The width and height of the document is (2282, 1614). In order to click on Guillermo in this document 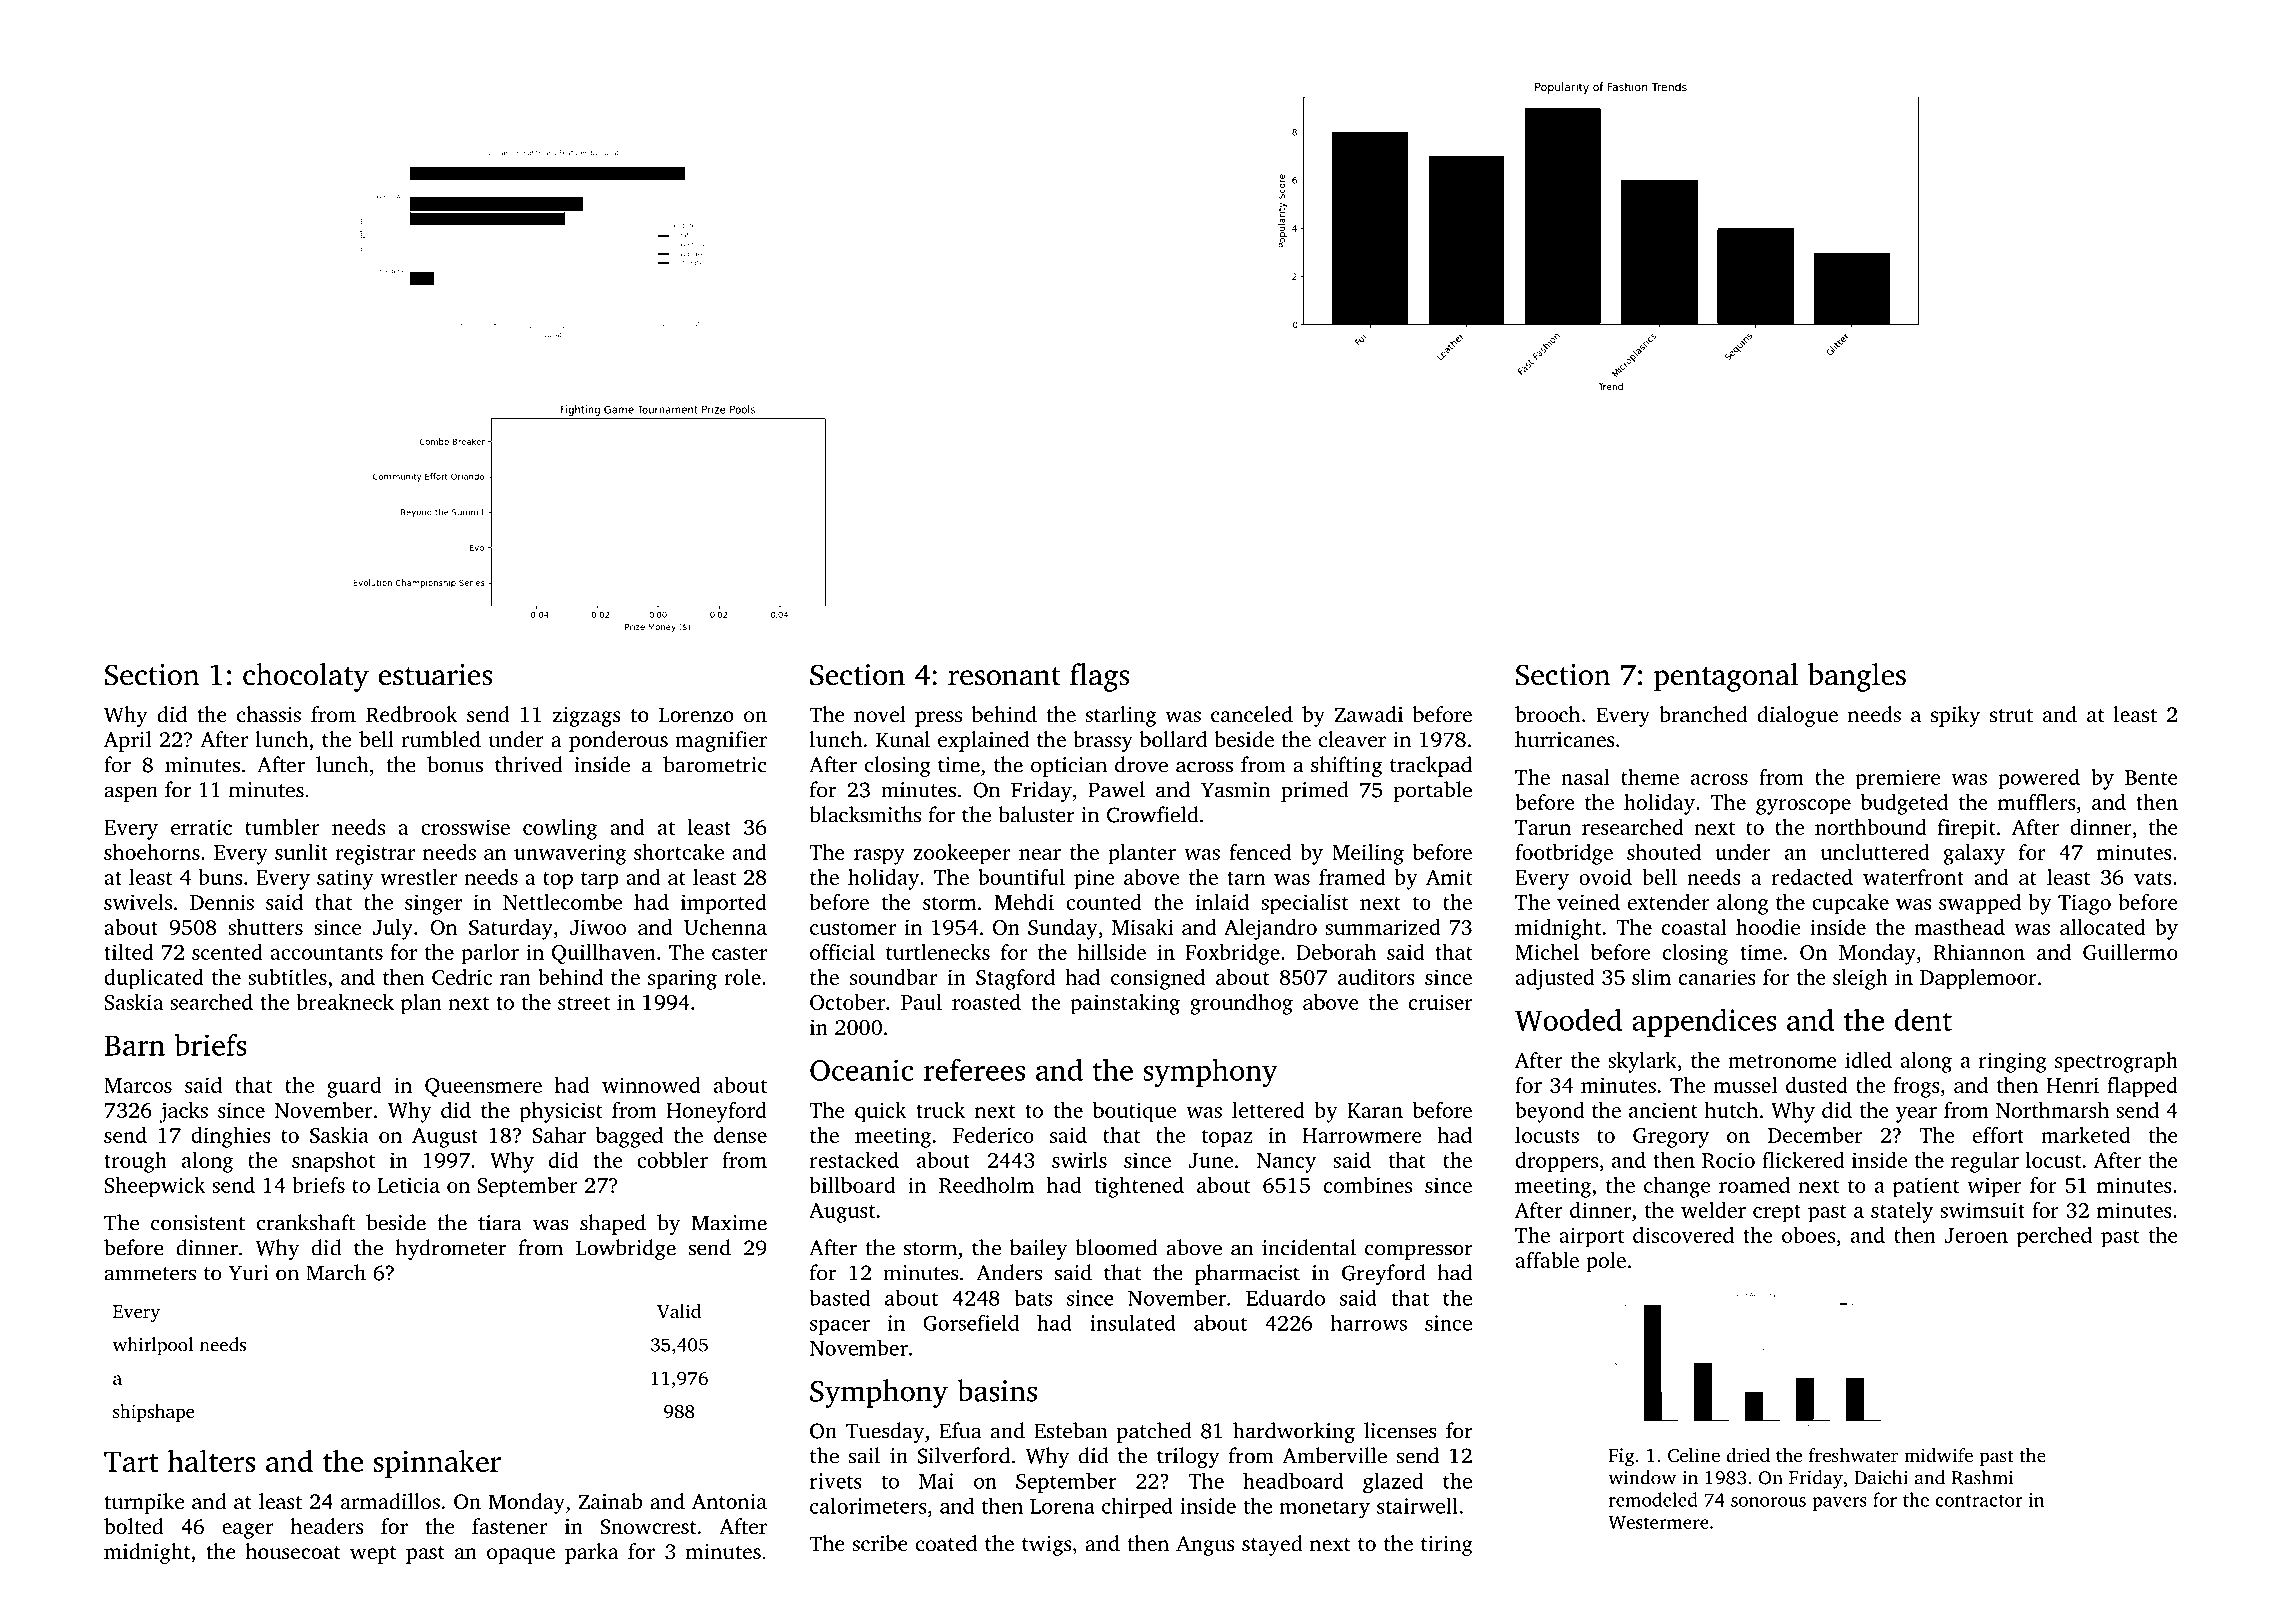, I will do `click(2130, 952)`.
